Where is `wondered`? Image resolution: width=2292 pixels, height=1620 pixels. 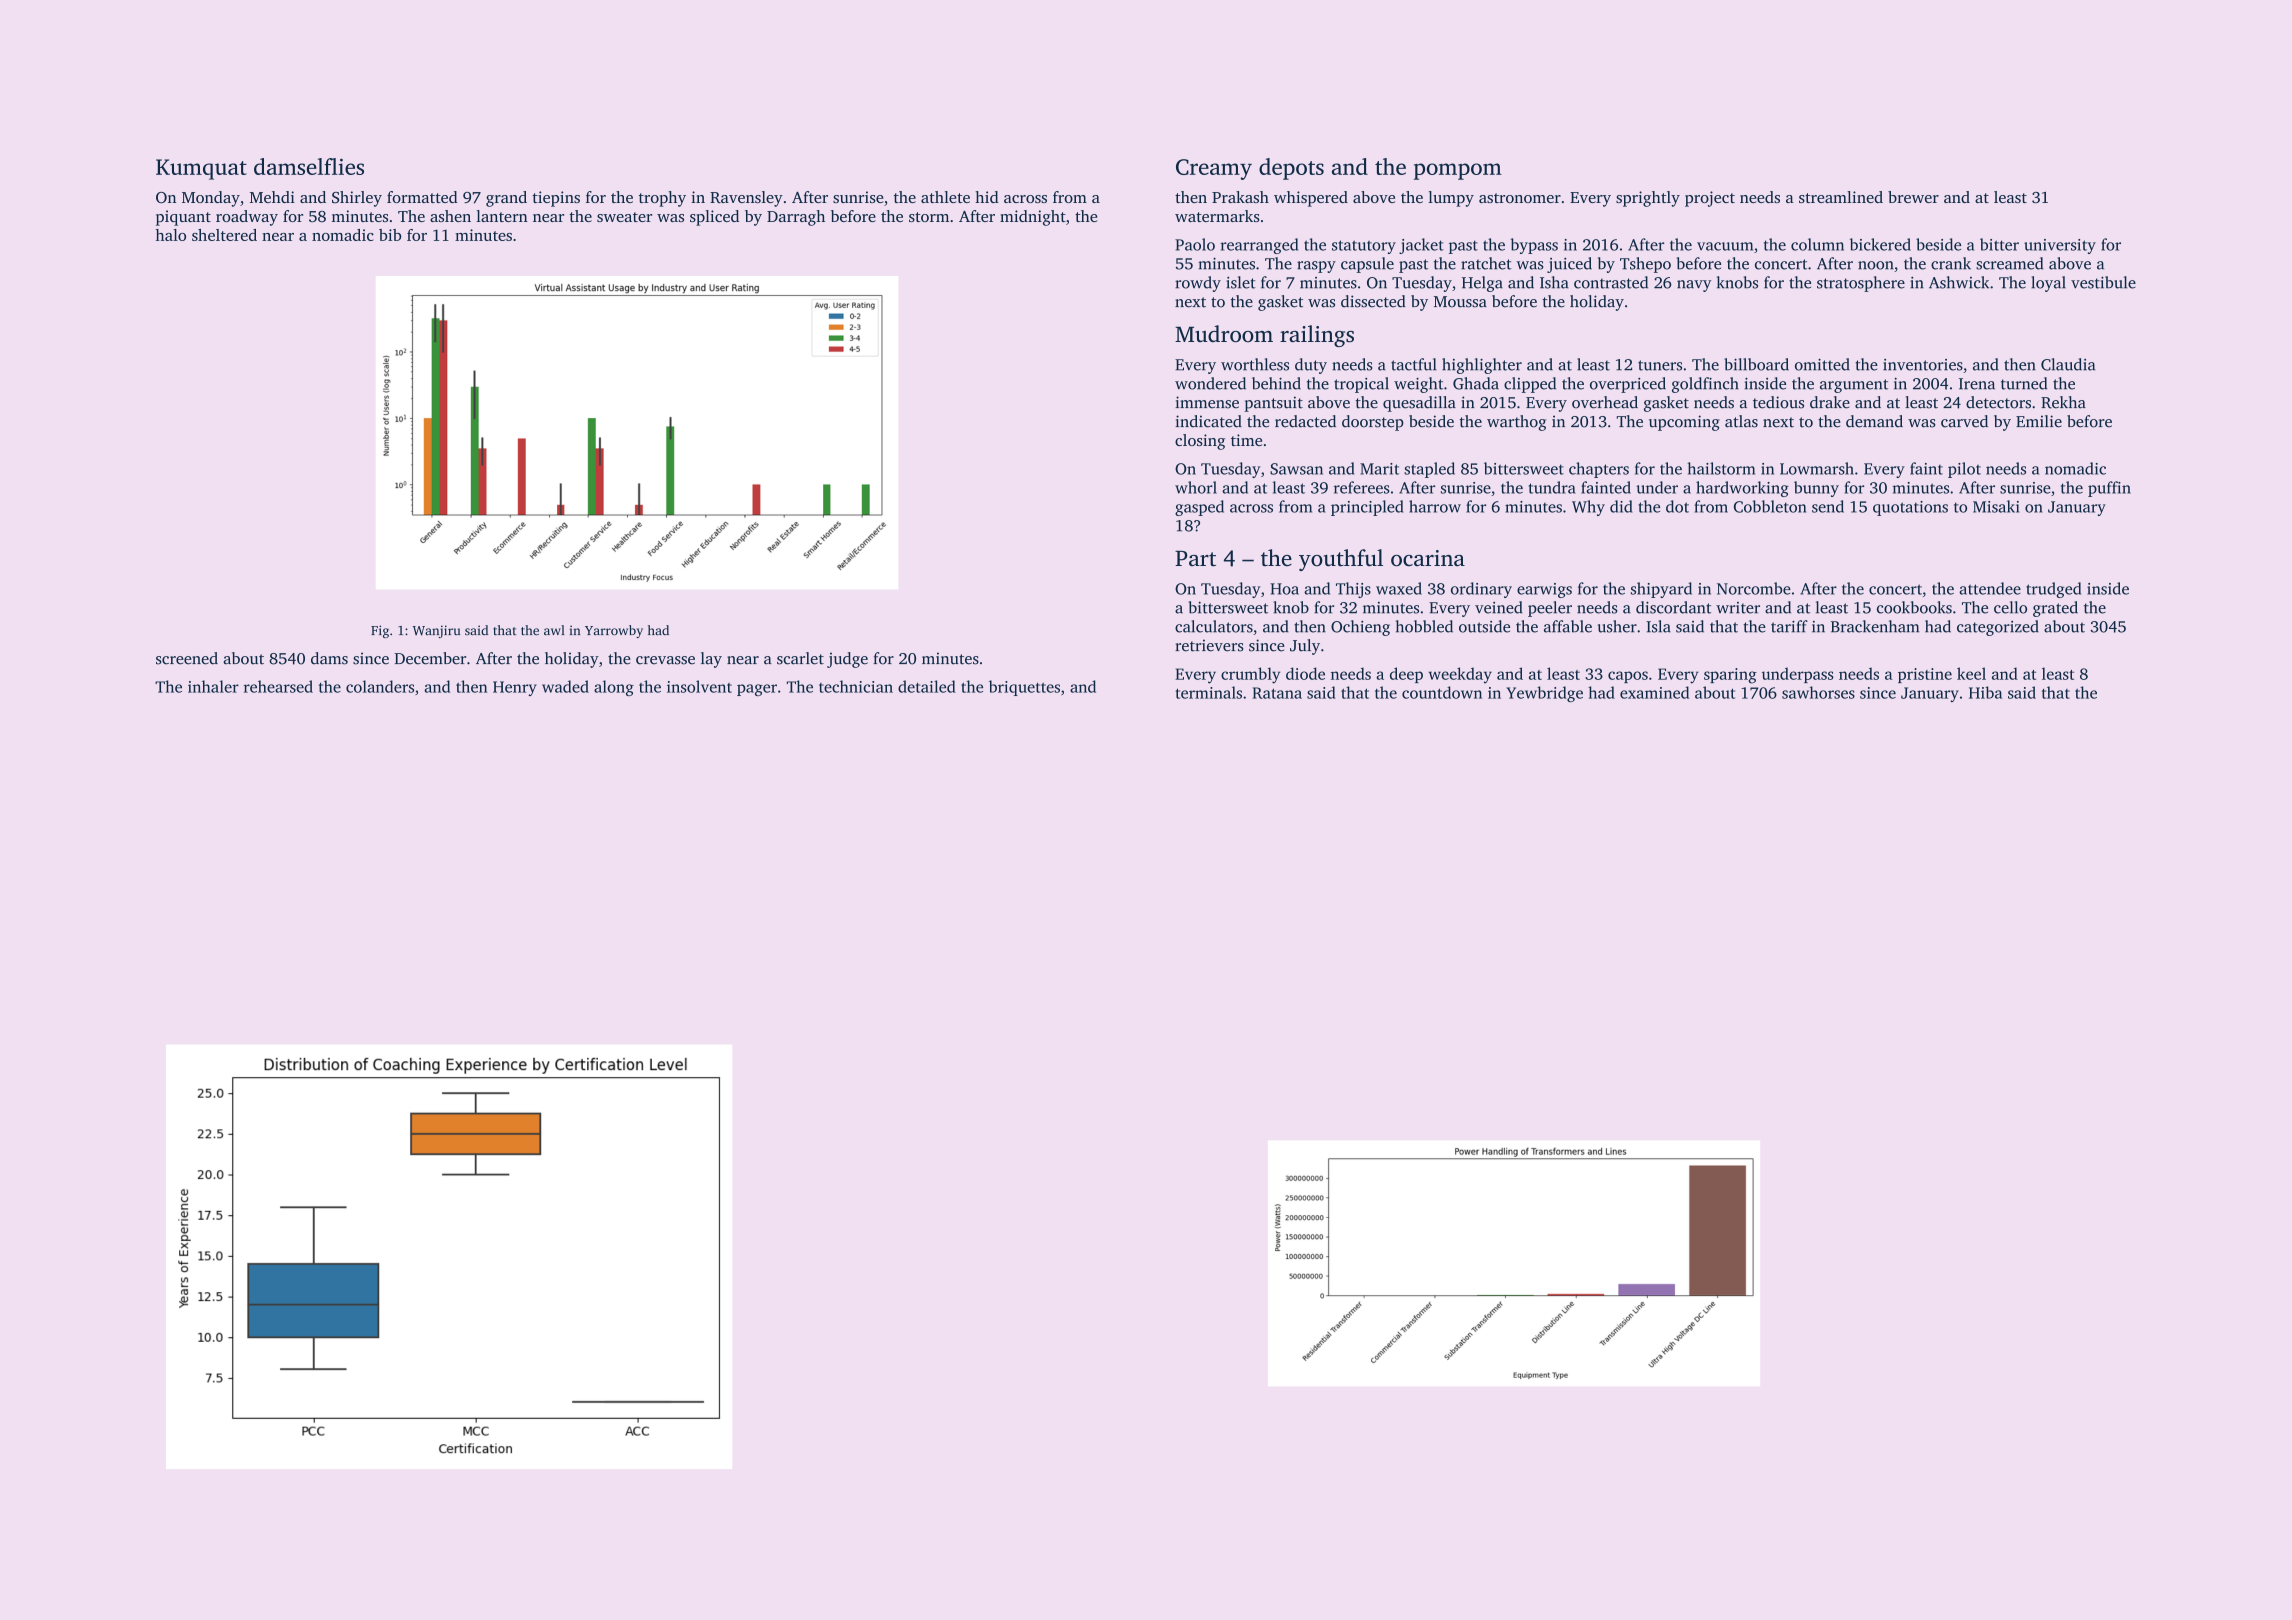
wondered is located at coordinates (1210, 383).
